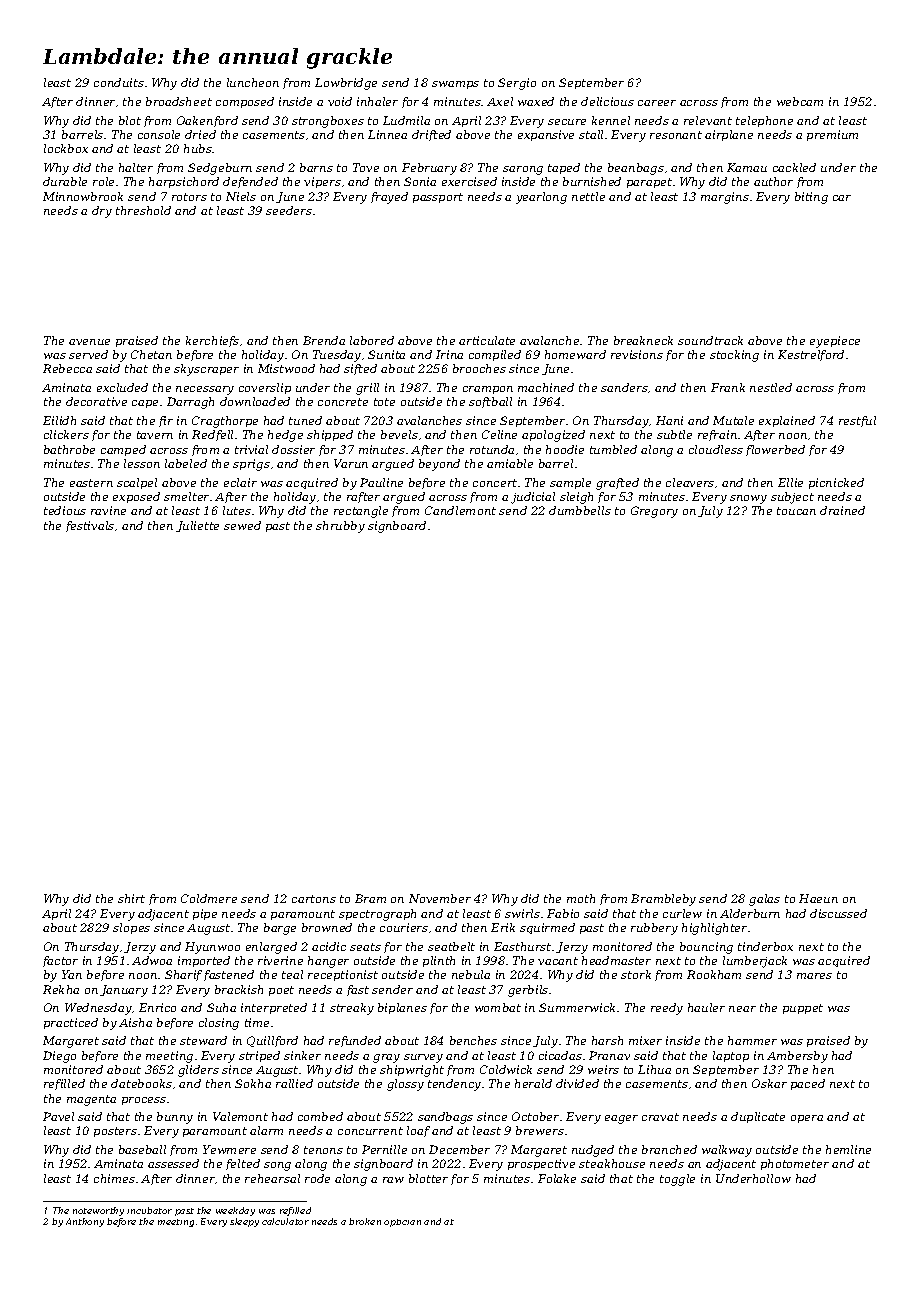 This screenshot has height=1308, width=924. What do you see at coordinates (85, 1222) in the screenshot?
I see `Anthony` at bounding box center [85, 1222].
